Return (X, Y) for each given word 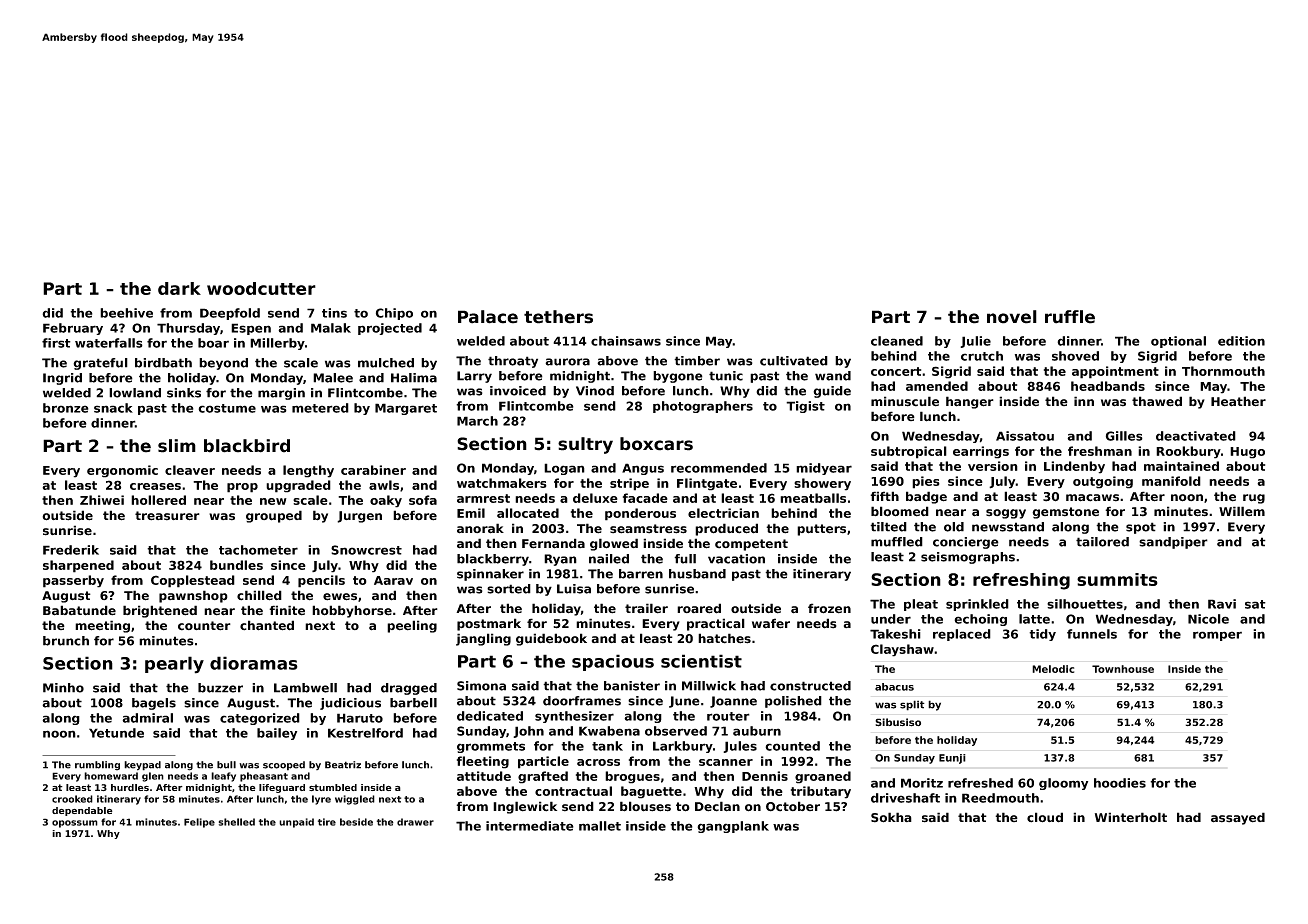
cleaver (190, 470)
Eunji (952, 759)
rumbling (97, 766)
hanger (970, 402)
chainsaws (626, 341)
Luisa (574, 589)
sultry (585, 445)
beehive (126, 313)
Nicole (1208, 619)
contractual (573, 791)
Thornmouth (1223, 371)
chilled (259, 595)
